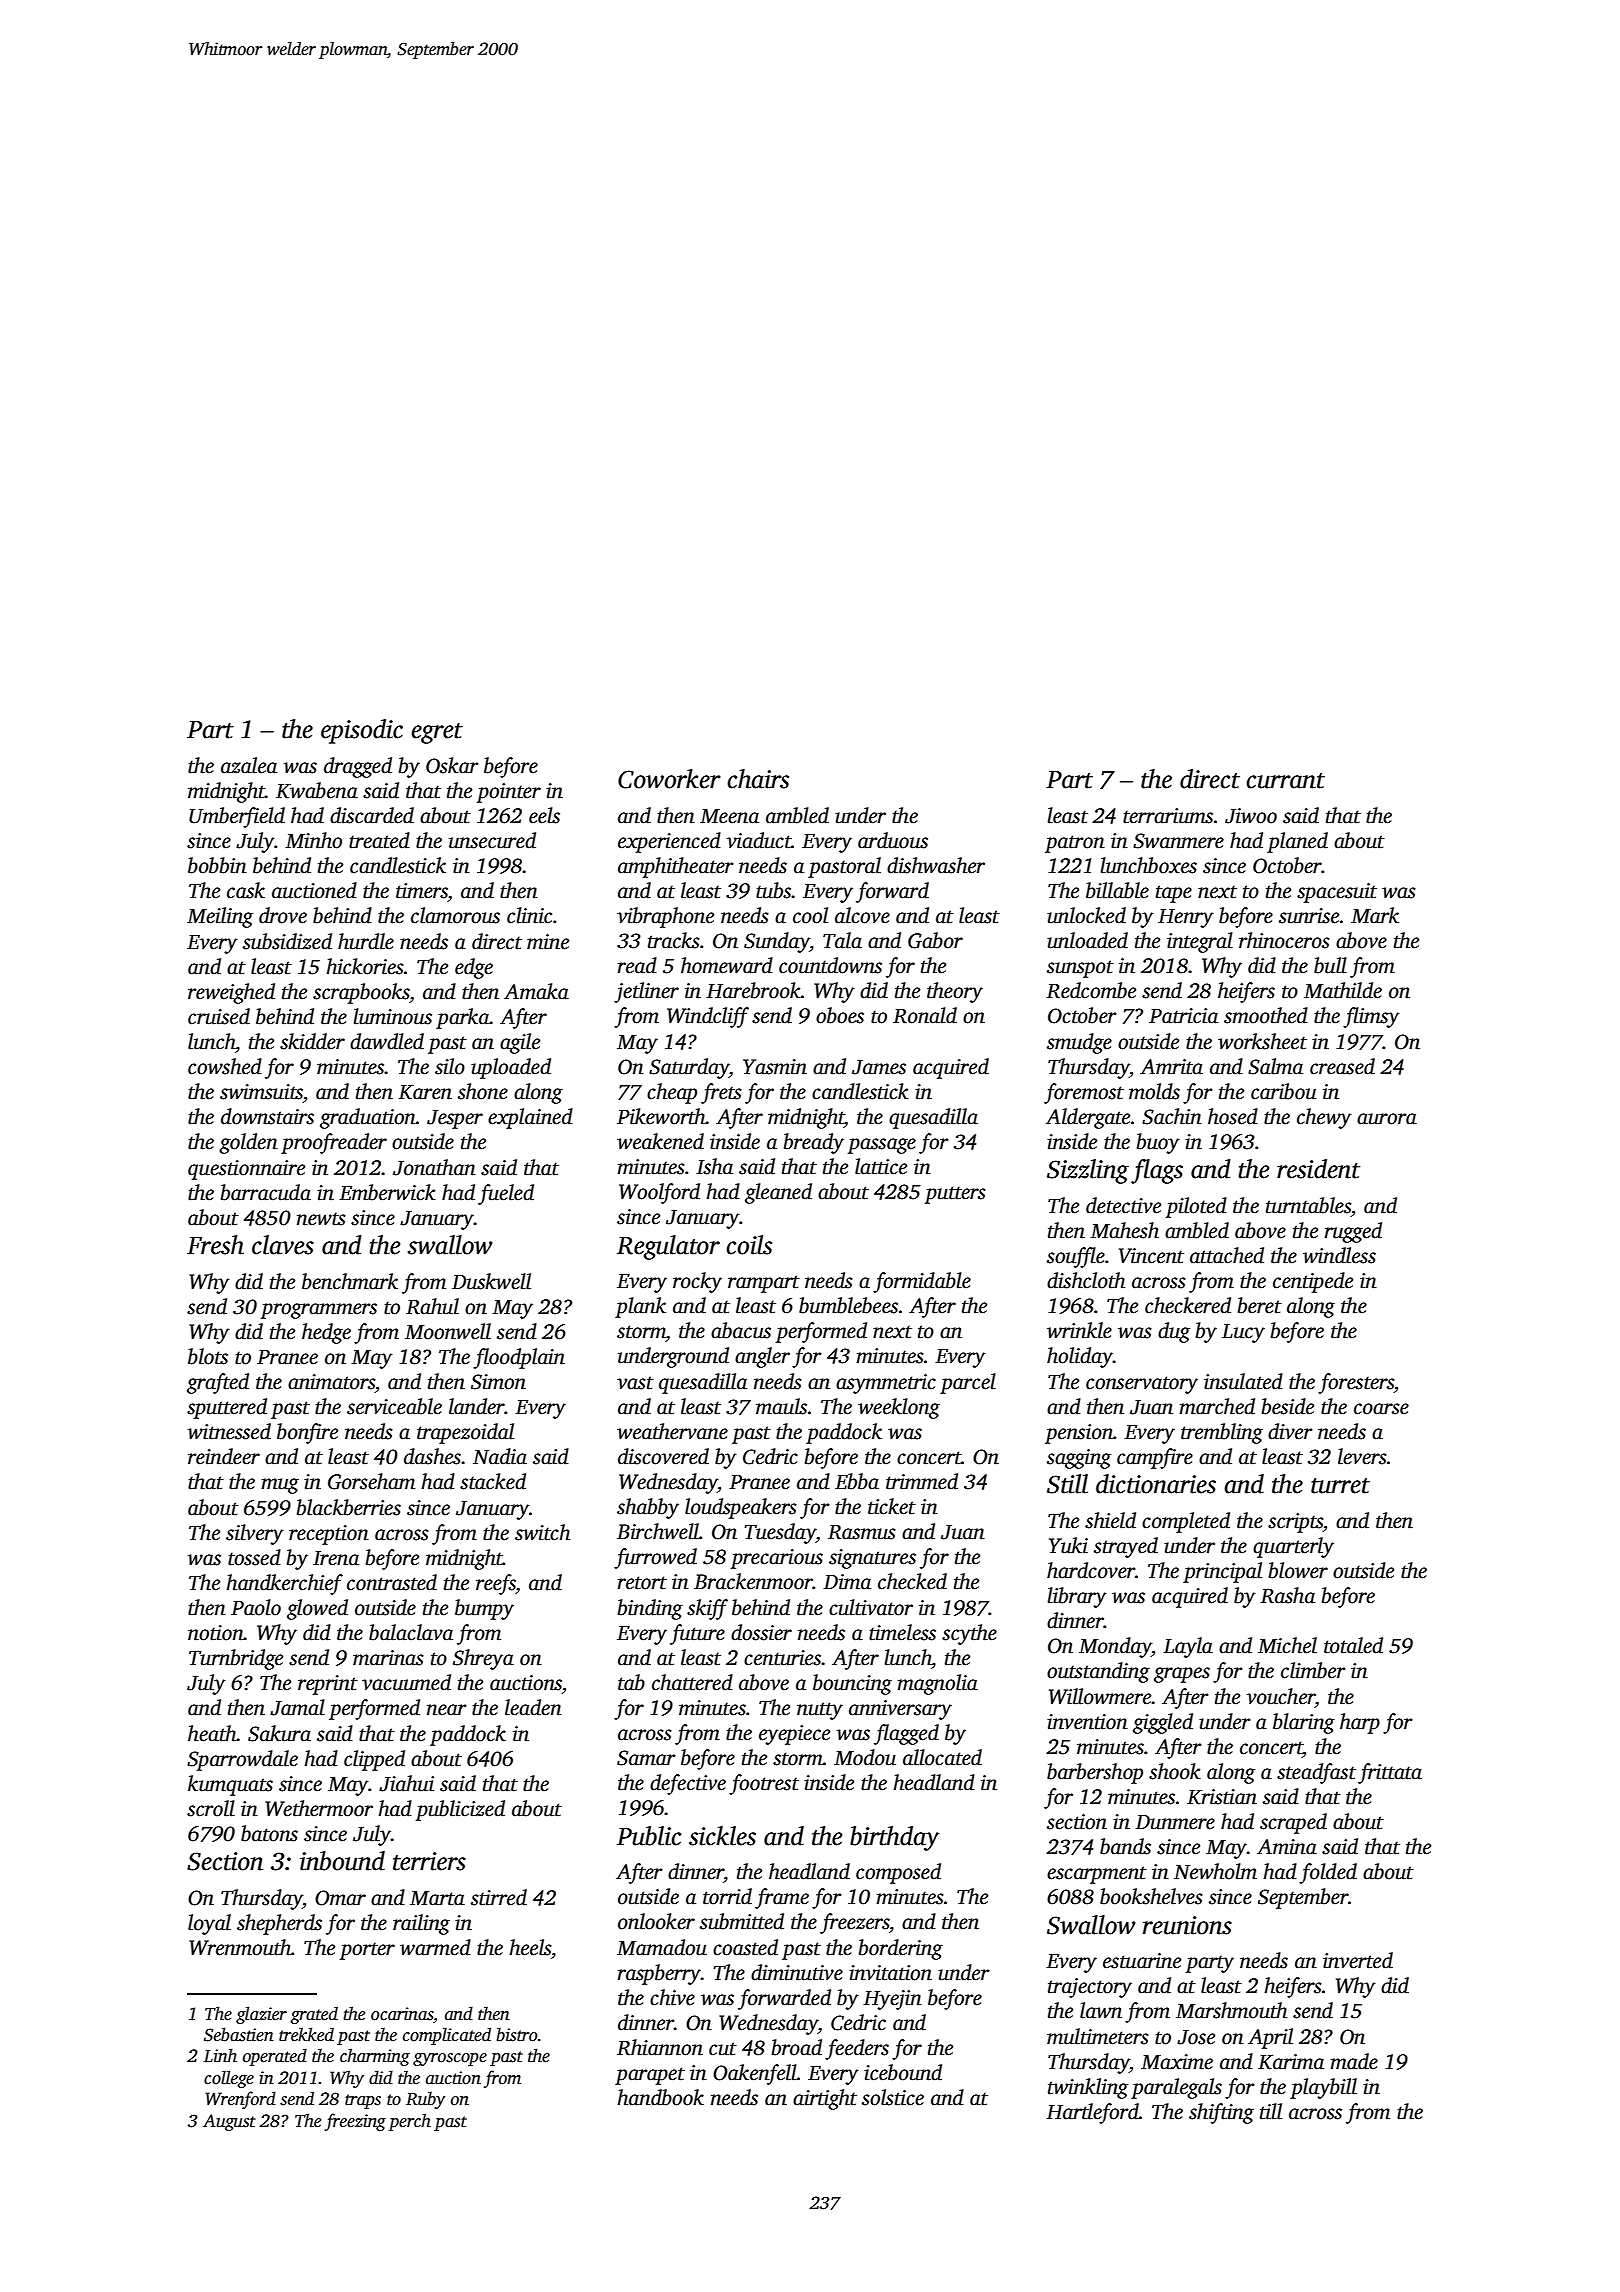 The width and height of the screenshot is (1620, 2292). Describe the element at coordinates (830, 965) in the screenshot. I see `countdowns` at that location.
